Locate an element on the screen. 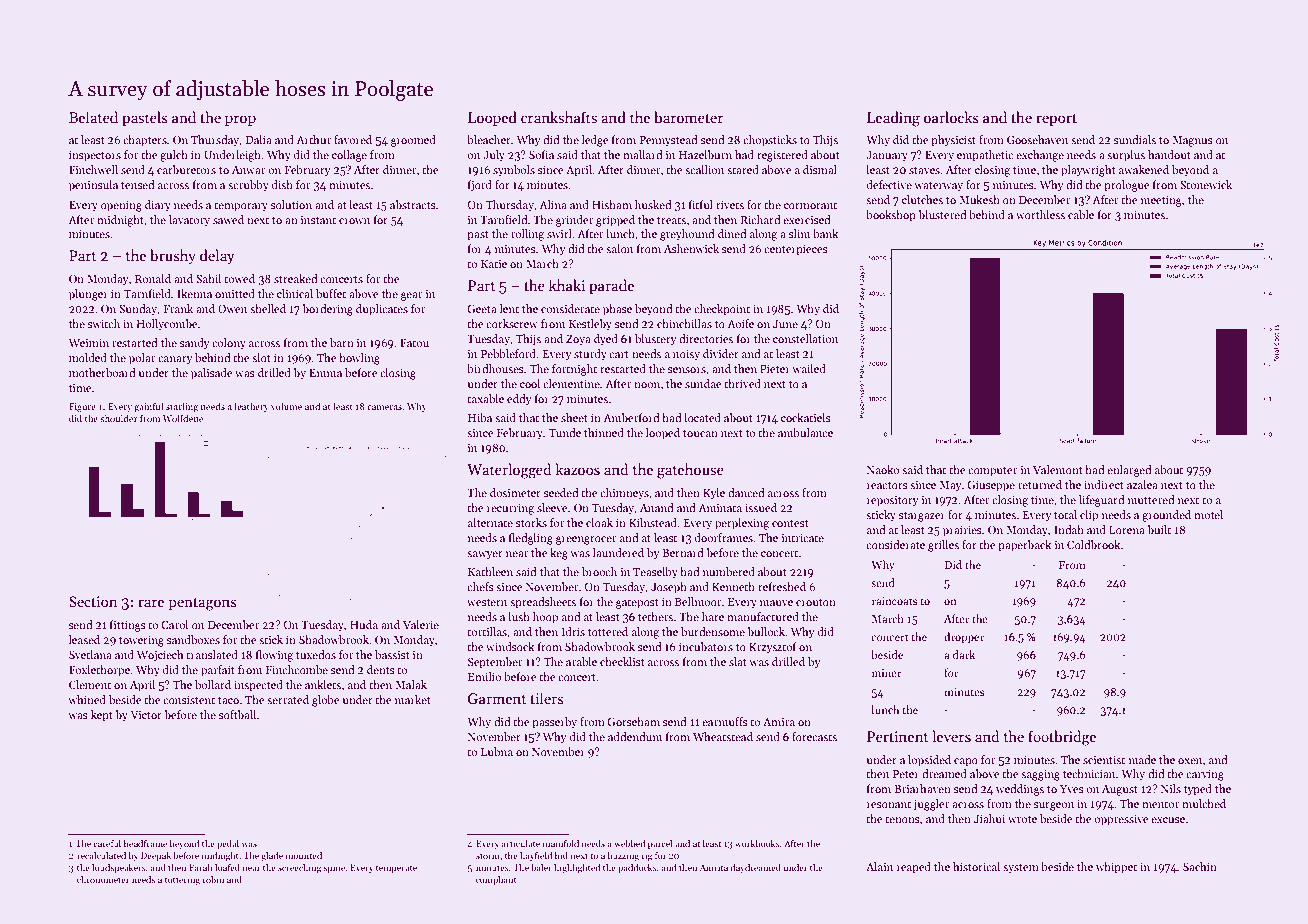  robin is located at coordinates (213, 879).
